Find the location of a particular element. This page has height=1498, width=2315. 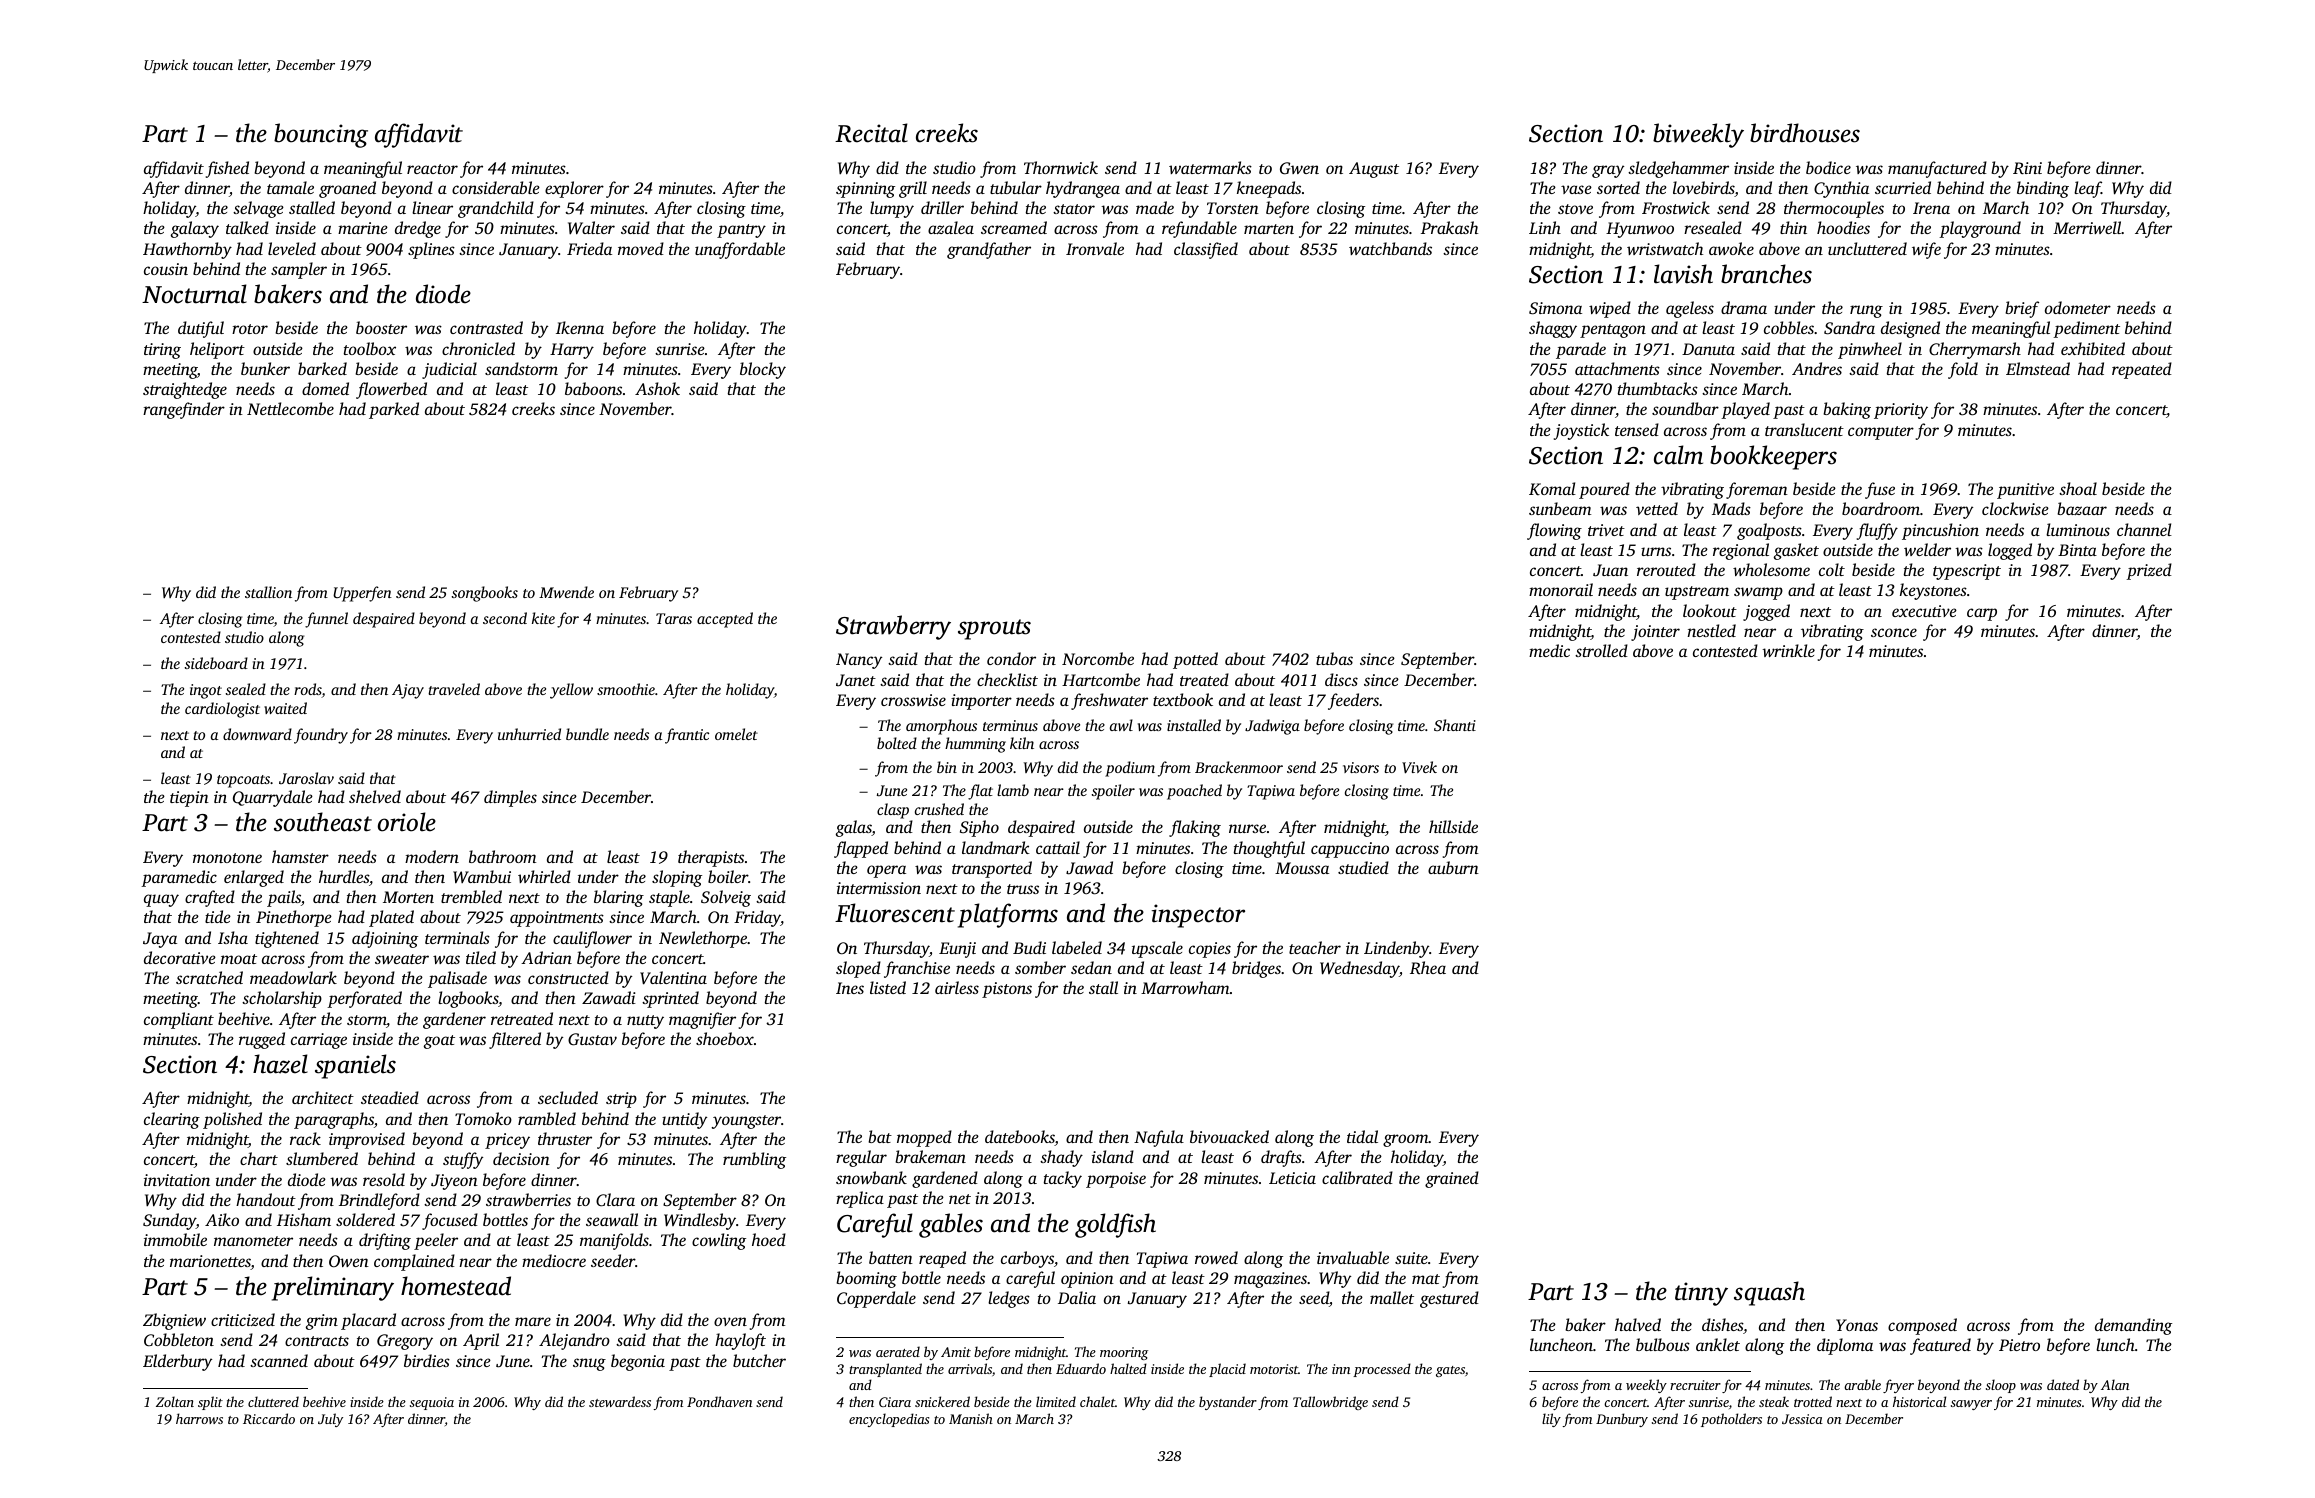

podium is located at coordinates (1130, 769).
